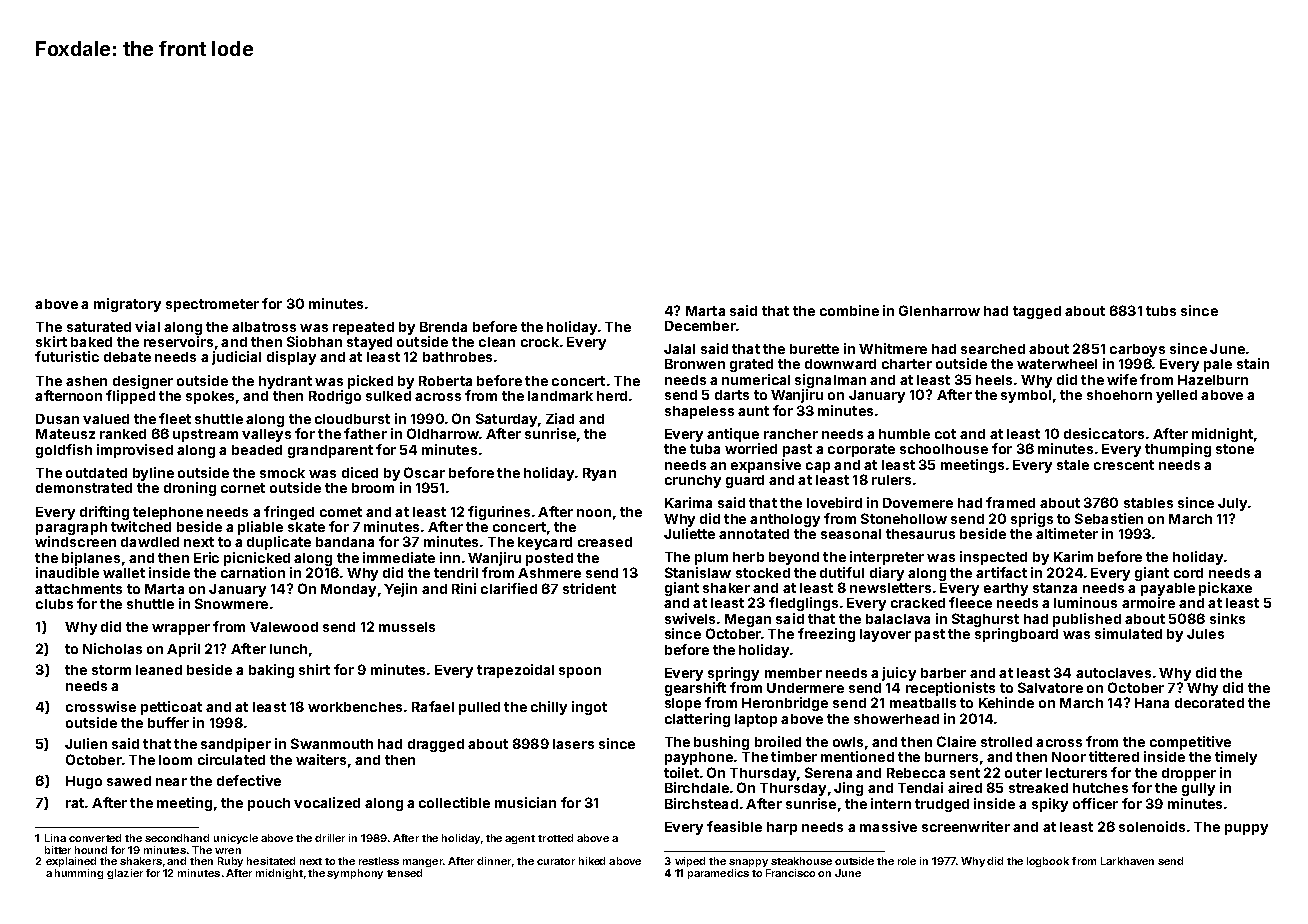 Image resolution: width=1308 pixels, height=924 pixels. Describe the element at coordinates (1048, 862) in the screenshot. I see `logbook` at that location.
